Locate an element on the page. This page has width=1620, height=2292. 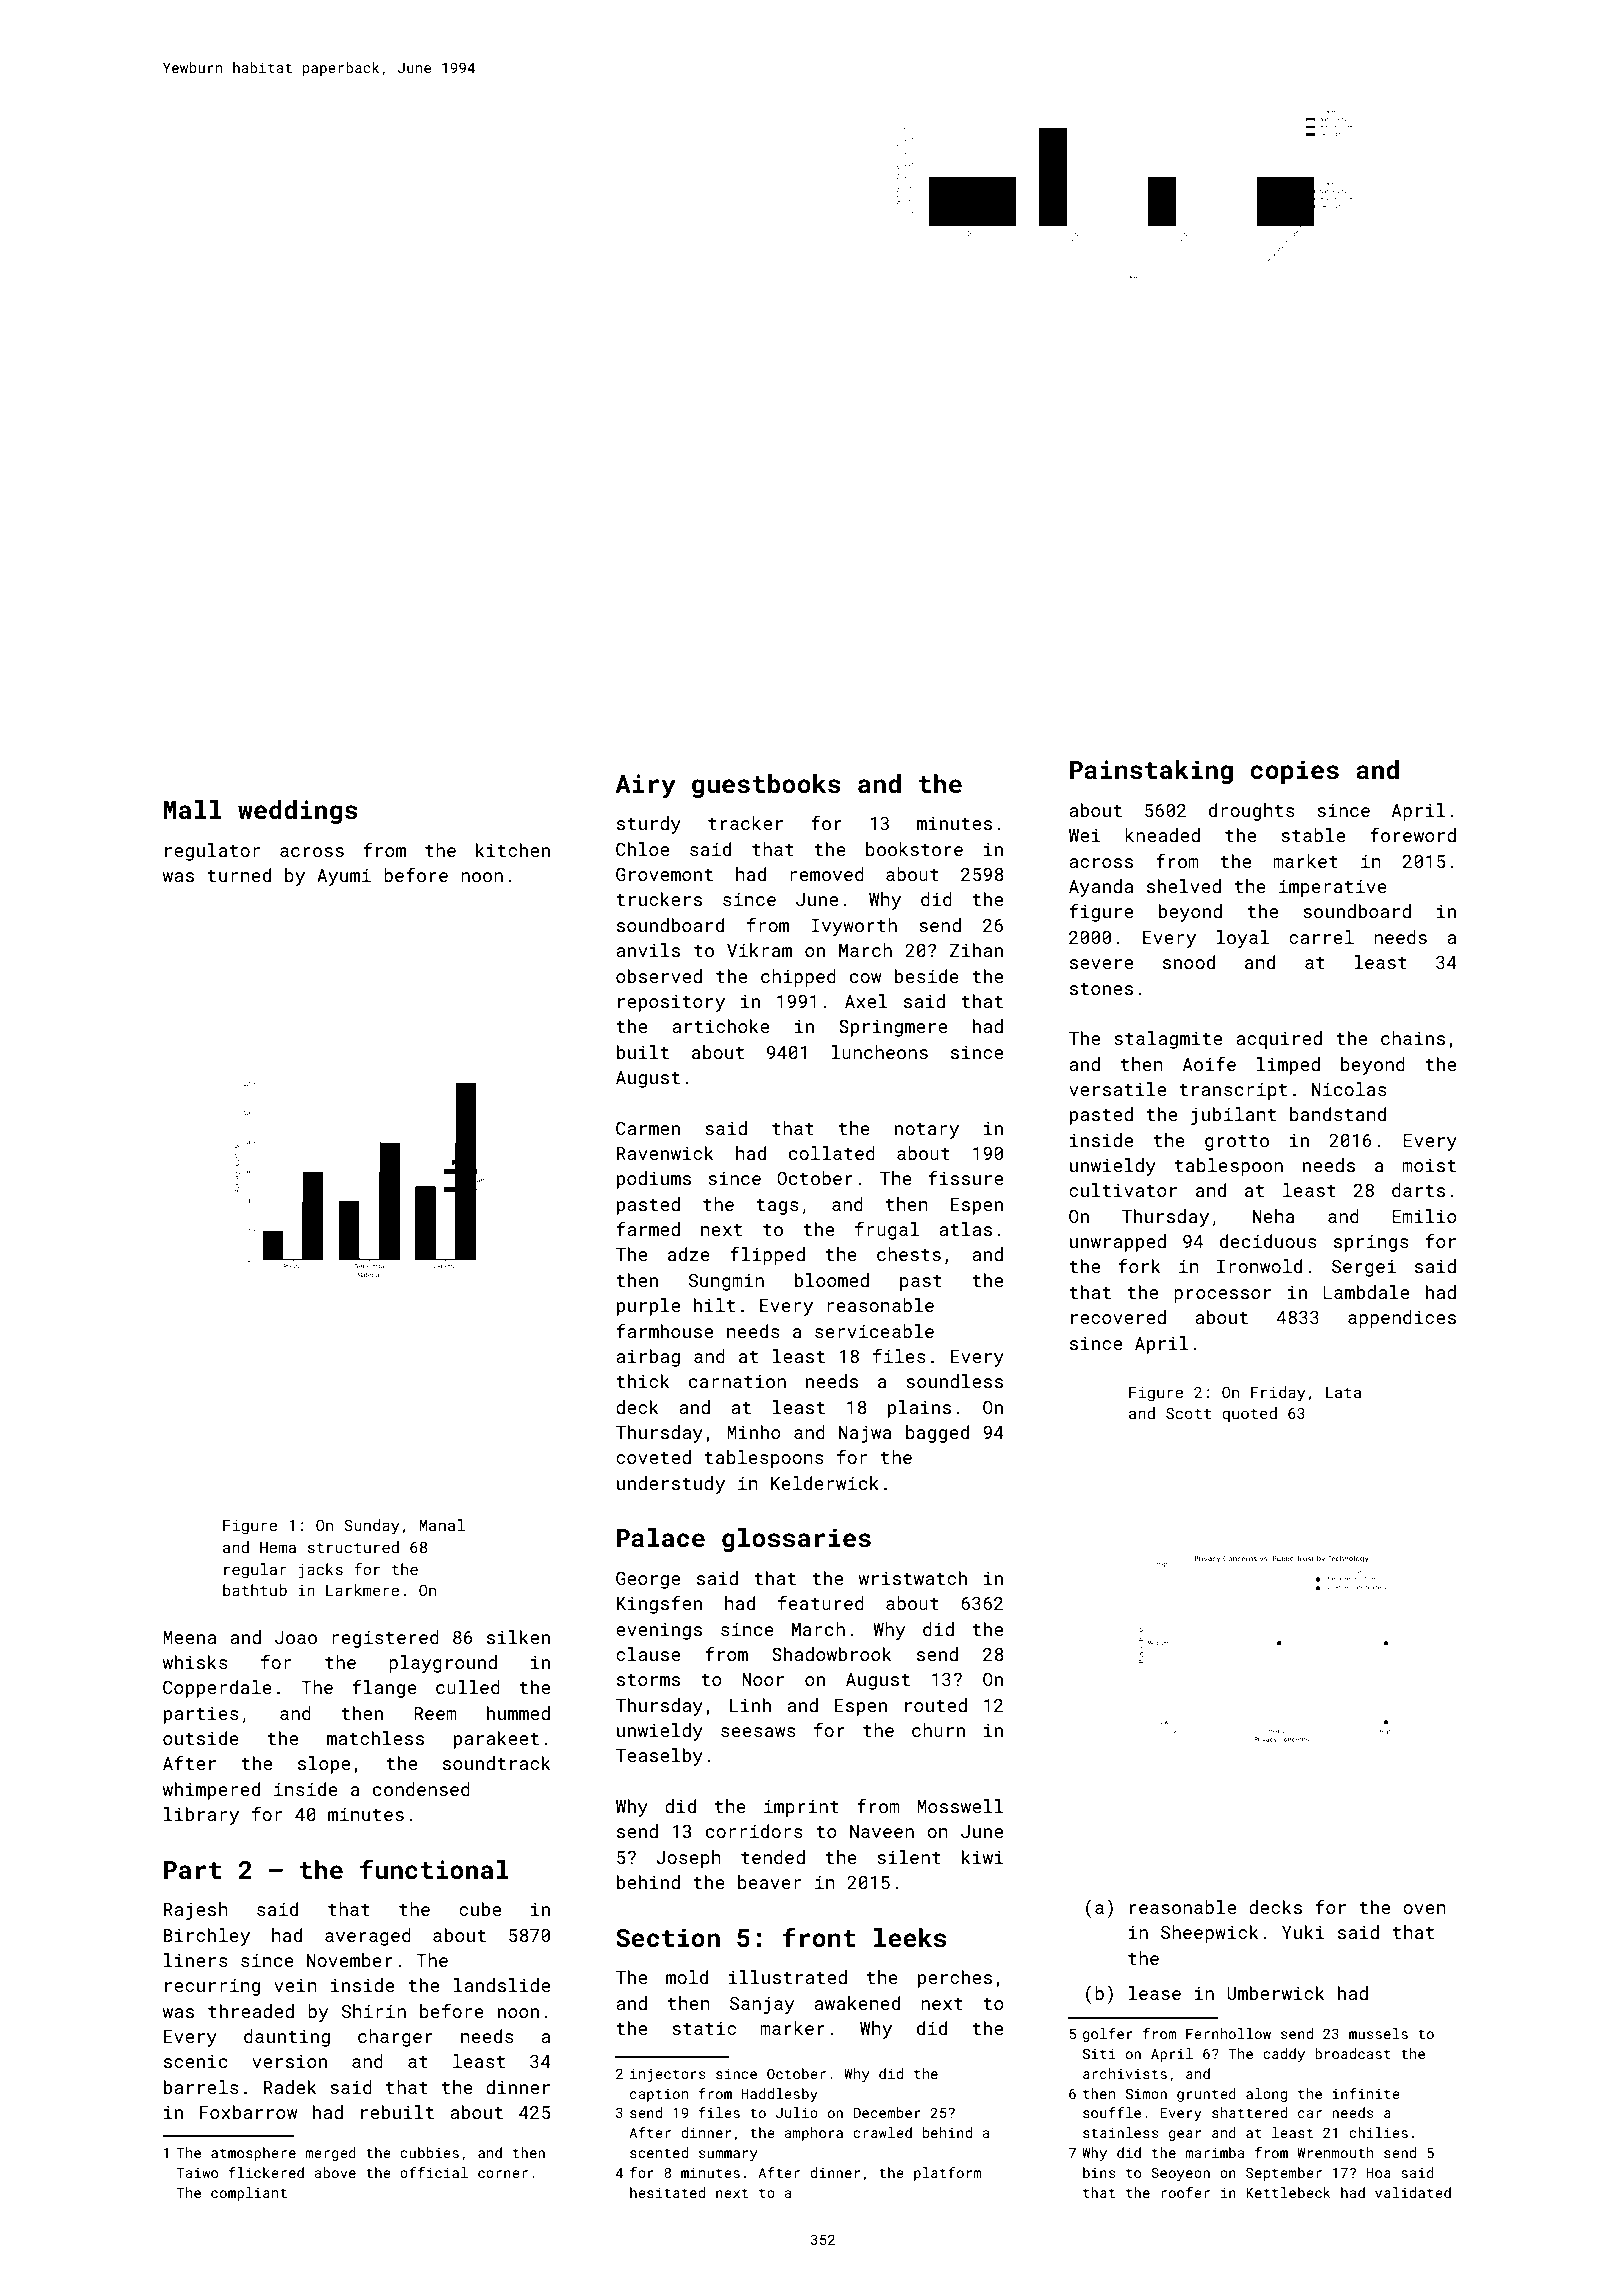
Reem is located at coordinates (435, 1713).
